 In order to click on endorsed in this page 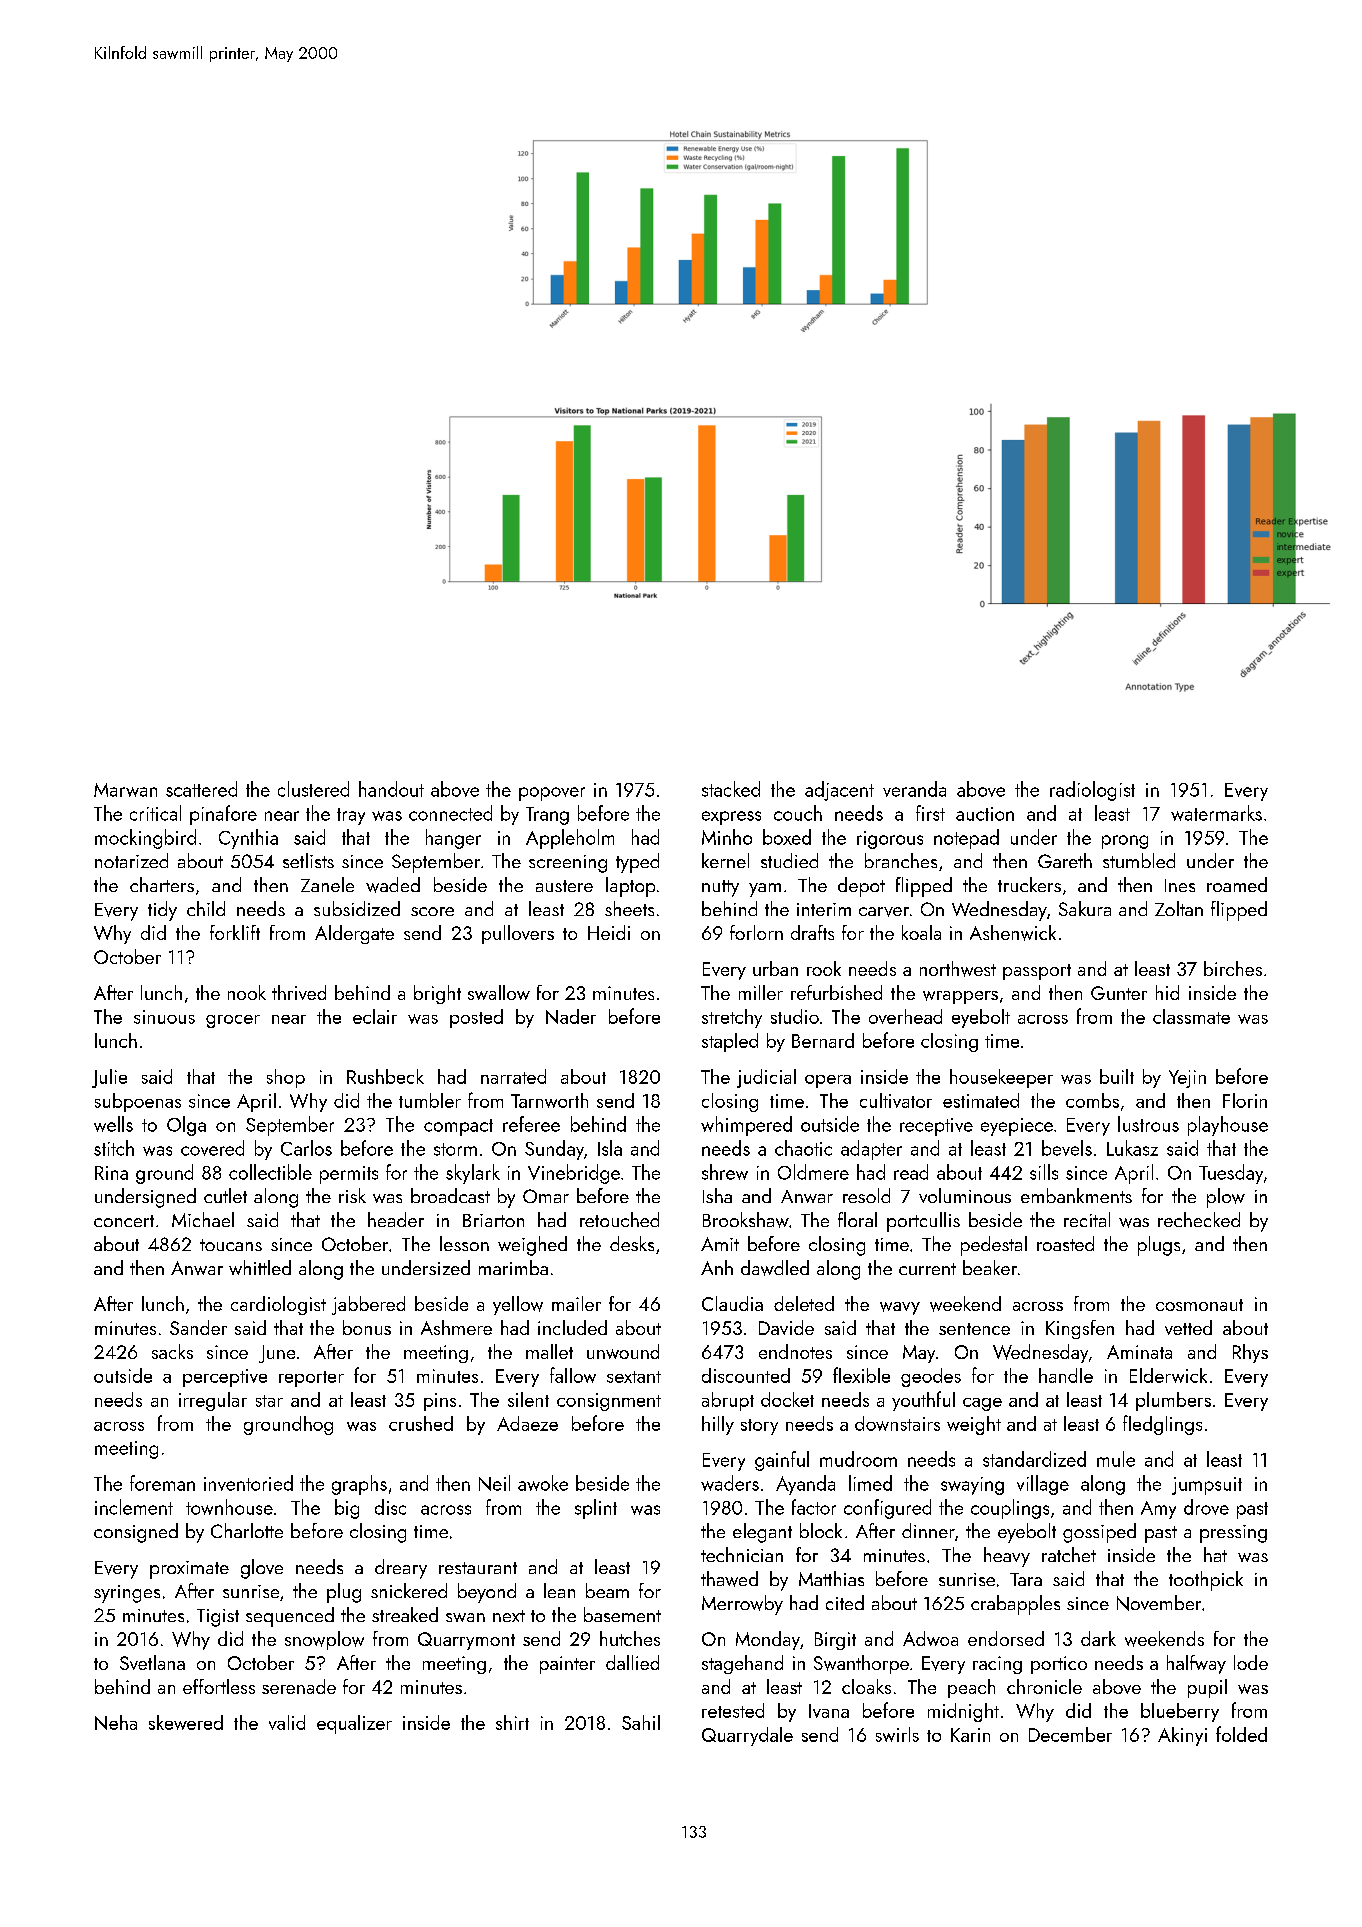, I will do `click(1006, 1638)`.
